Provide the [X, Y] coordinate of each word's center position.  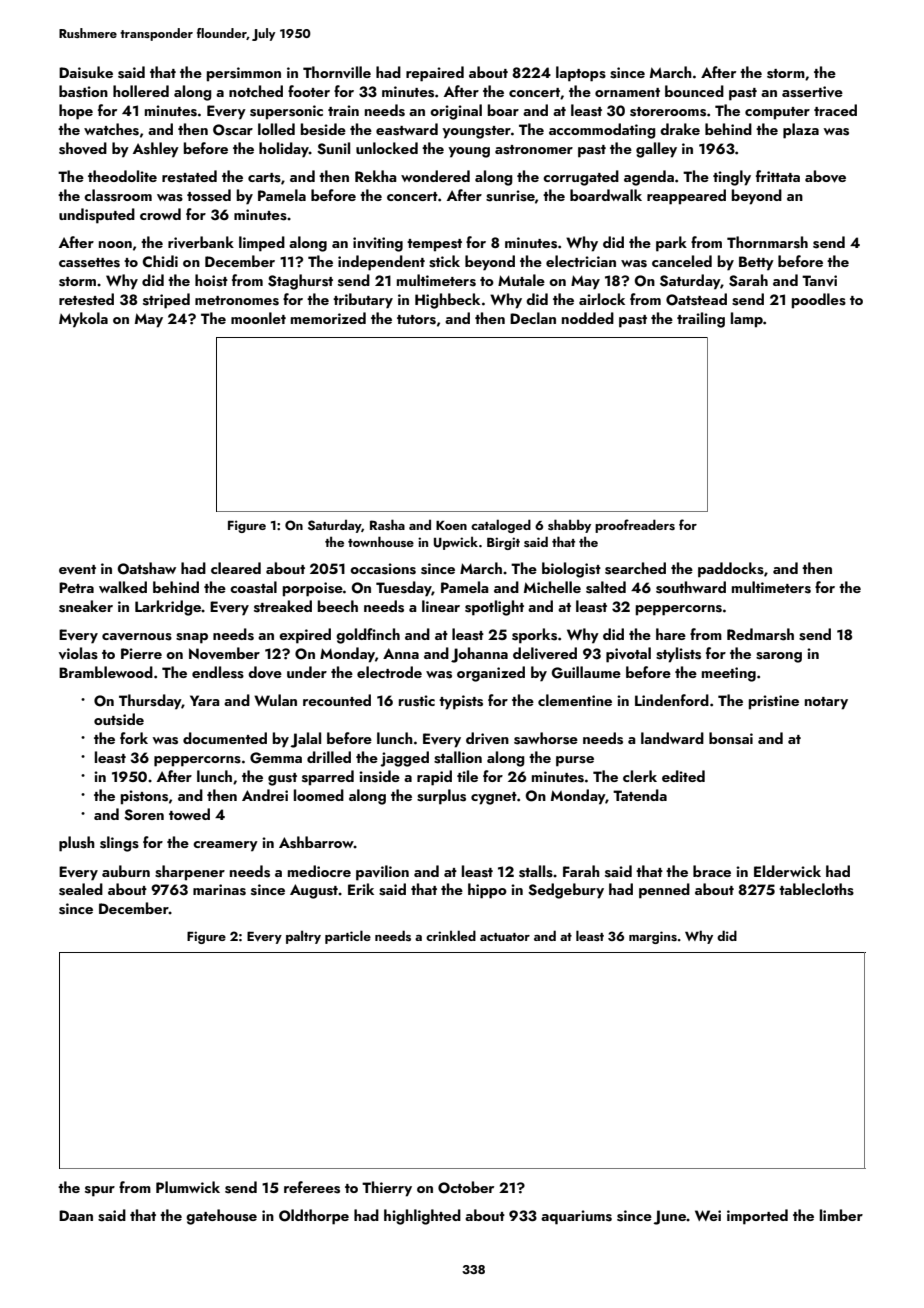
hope [76, 112]
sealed [81, 889]
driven [487, 738]
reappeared [686, 197]
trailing [701, 320]
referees [312, 1187]
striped [166, 301]
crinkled [451, 935]
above [825, 176]
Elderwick [787, 871]
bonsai [731, 738]
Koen [451, 525]
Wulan [275, 700]
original [456, 112]
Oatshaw [147, 568]
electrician [581, 261]
